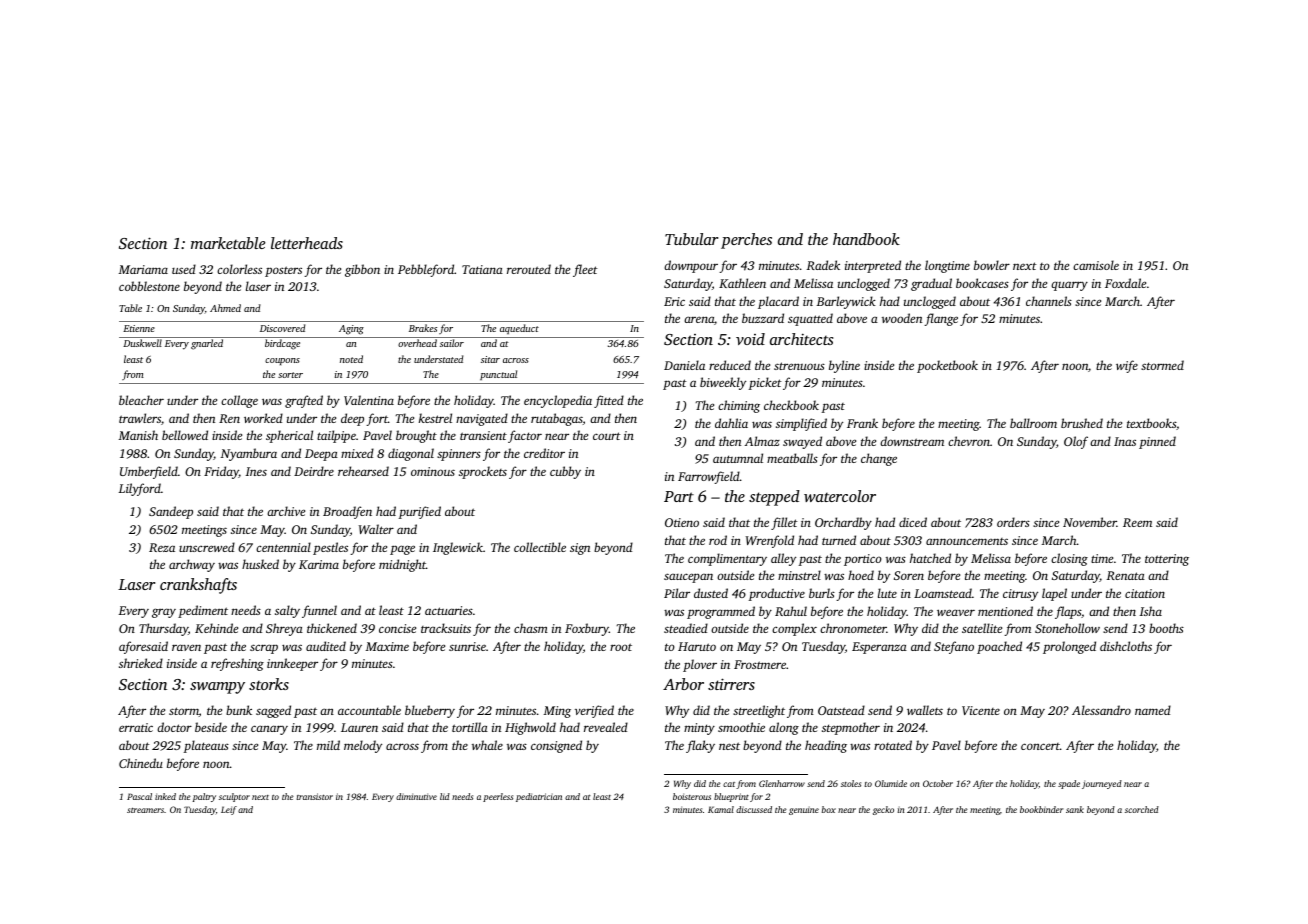 The height and width of the screenshot is (924, 1308). What do you see at coordinates (1137, 522) in the screenshot?
I see `Reem` at bounding box center [1137, 522].
